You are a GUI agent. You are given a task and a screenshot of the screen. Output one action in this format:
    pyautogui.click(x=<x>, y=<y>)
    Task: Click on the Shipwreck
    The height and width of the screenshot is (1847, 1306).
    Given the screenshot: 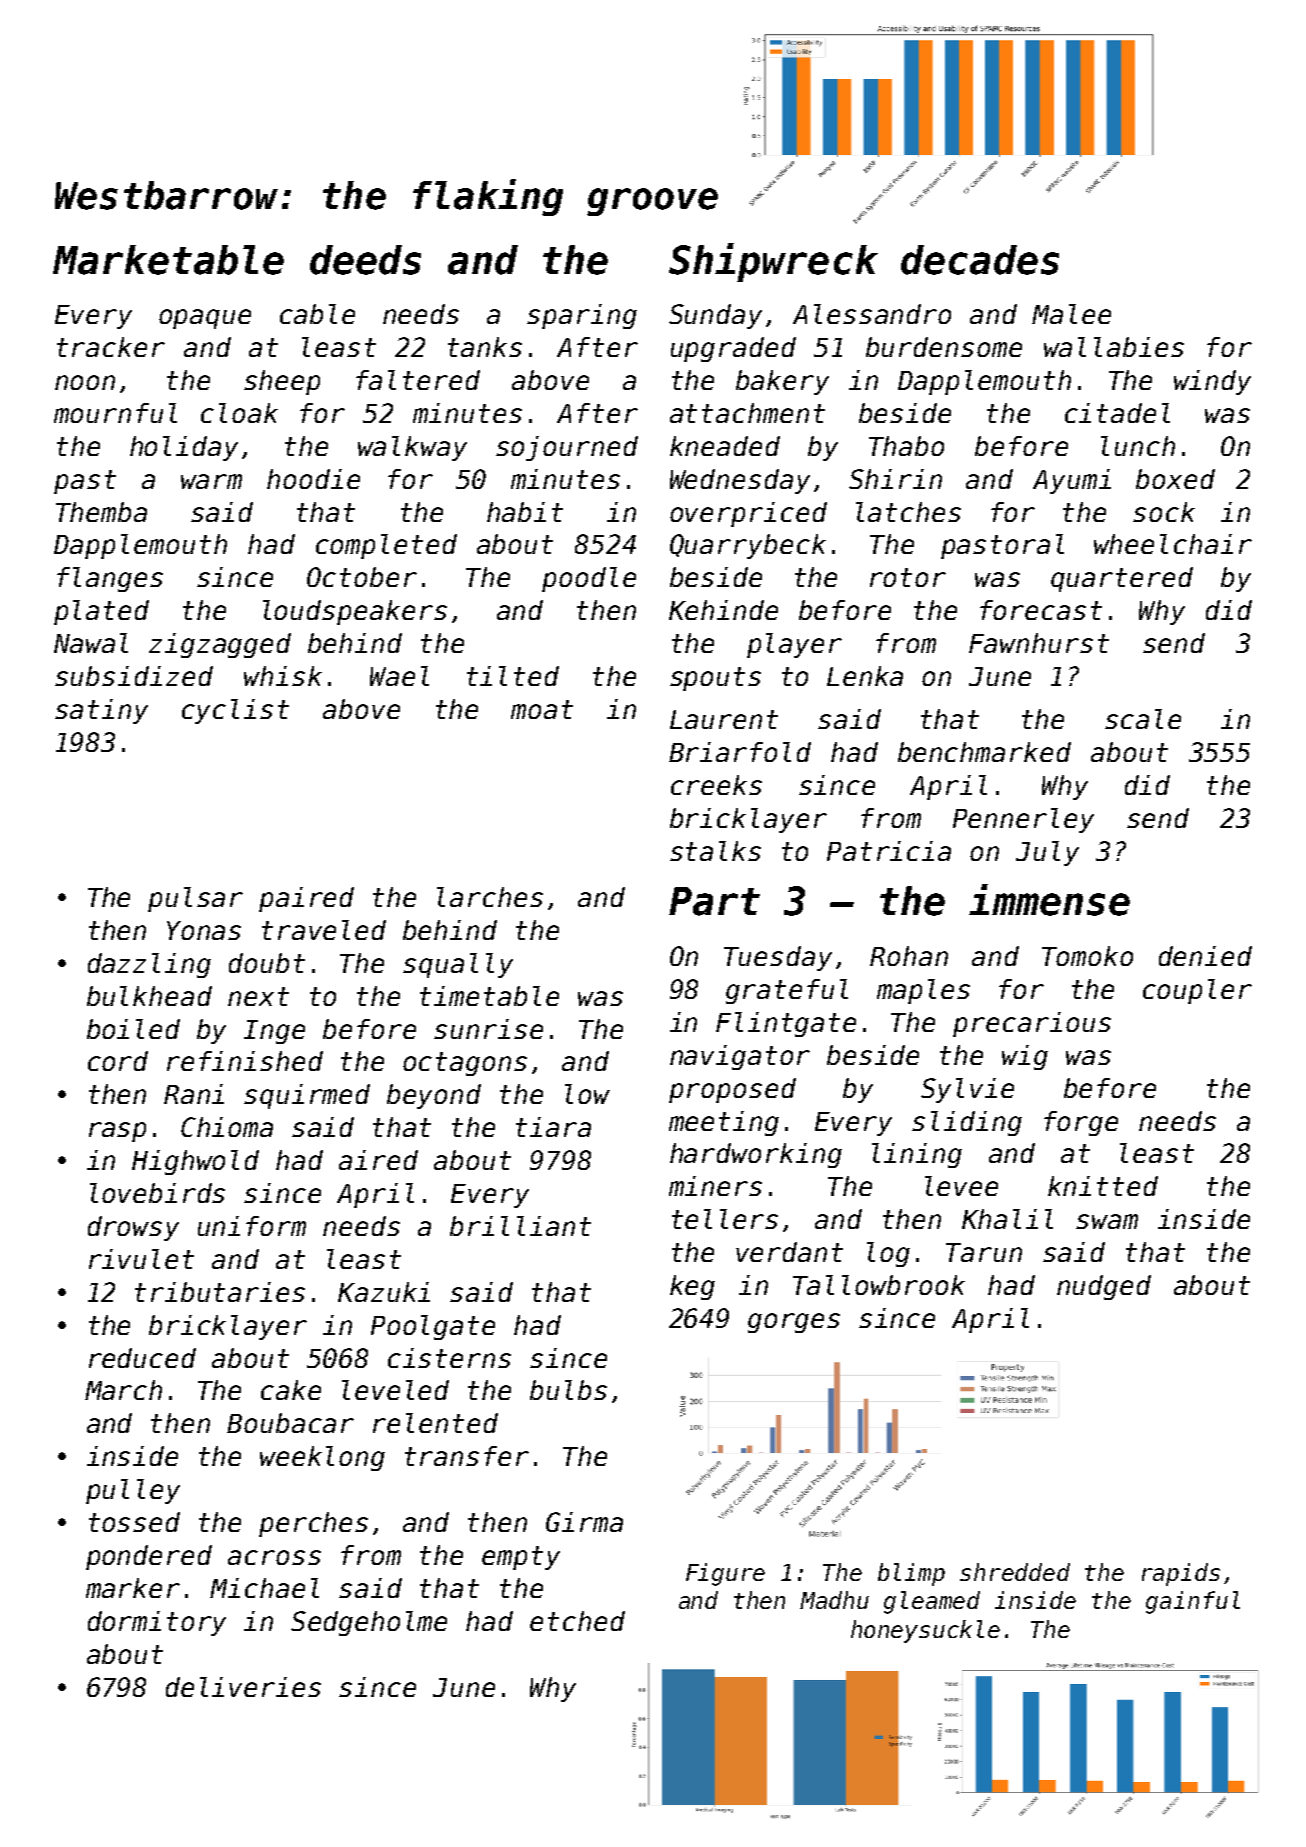 What is the action you would take?
    pyautogui.click(x=773, y=262)
